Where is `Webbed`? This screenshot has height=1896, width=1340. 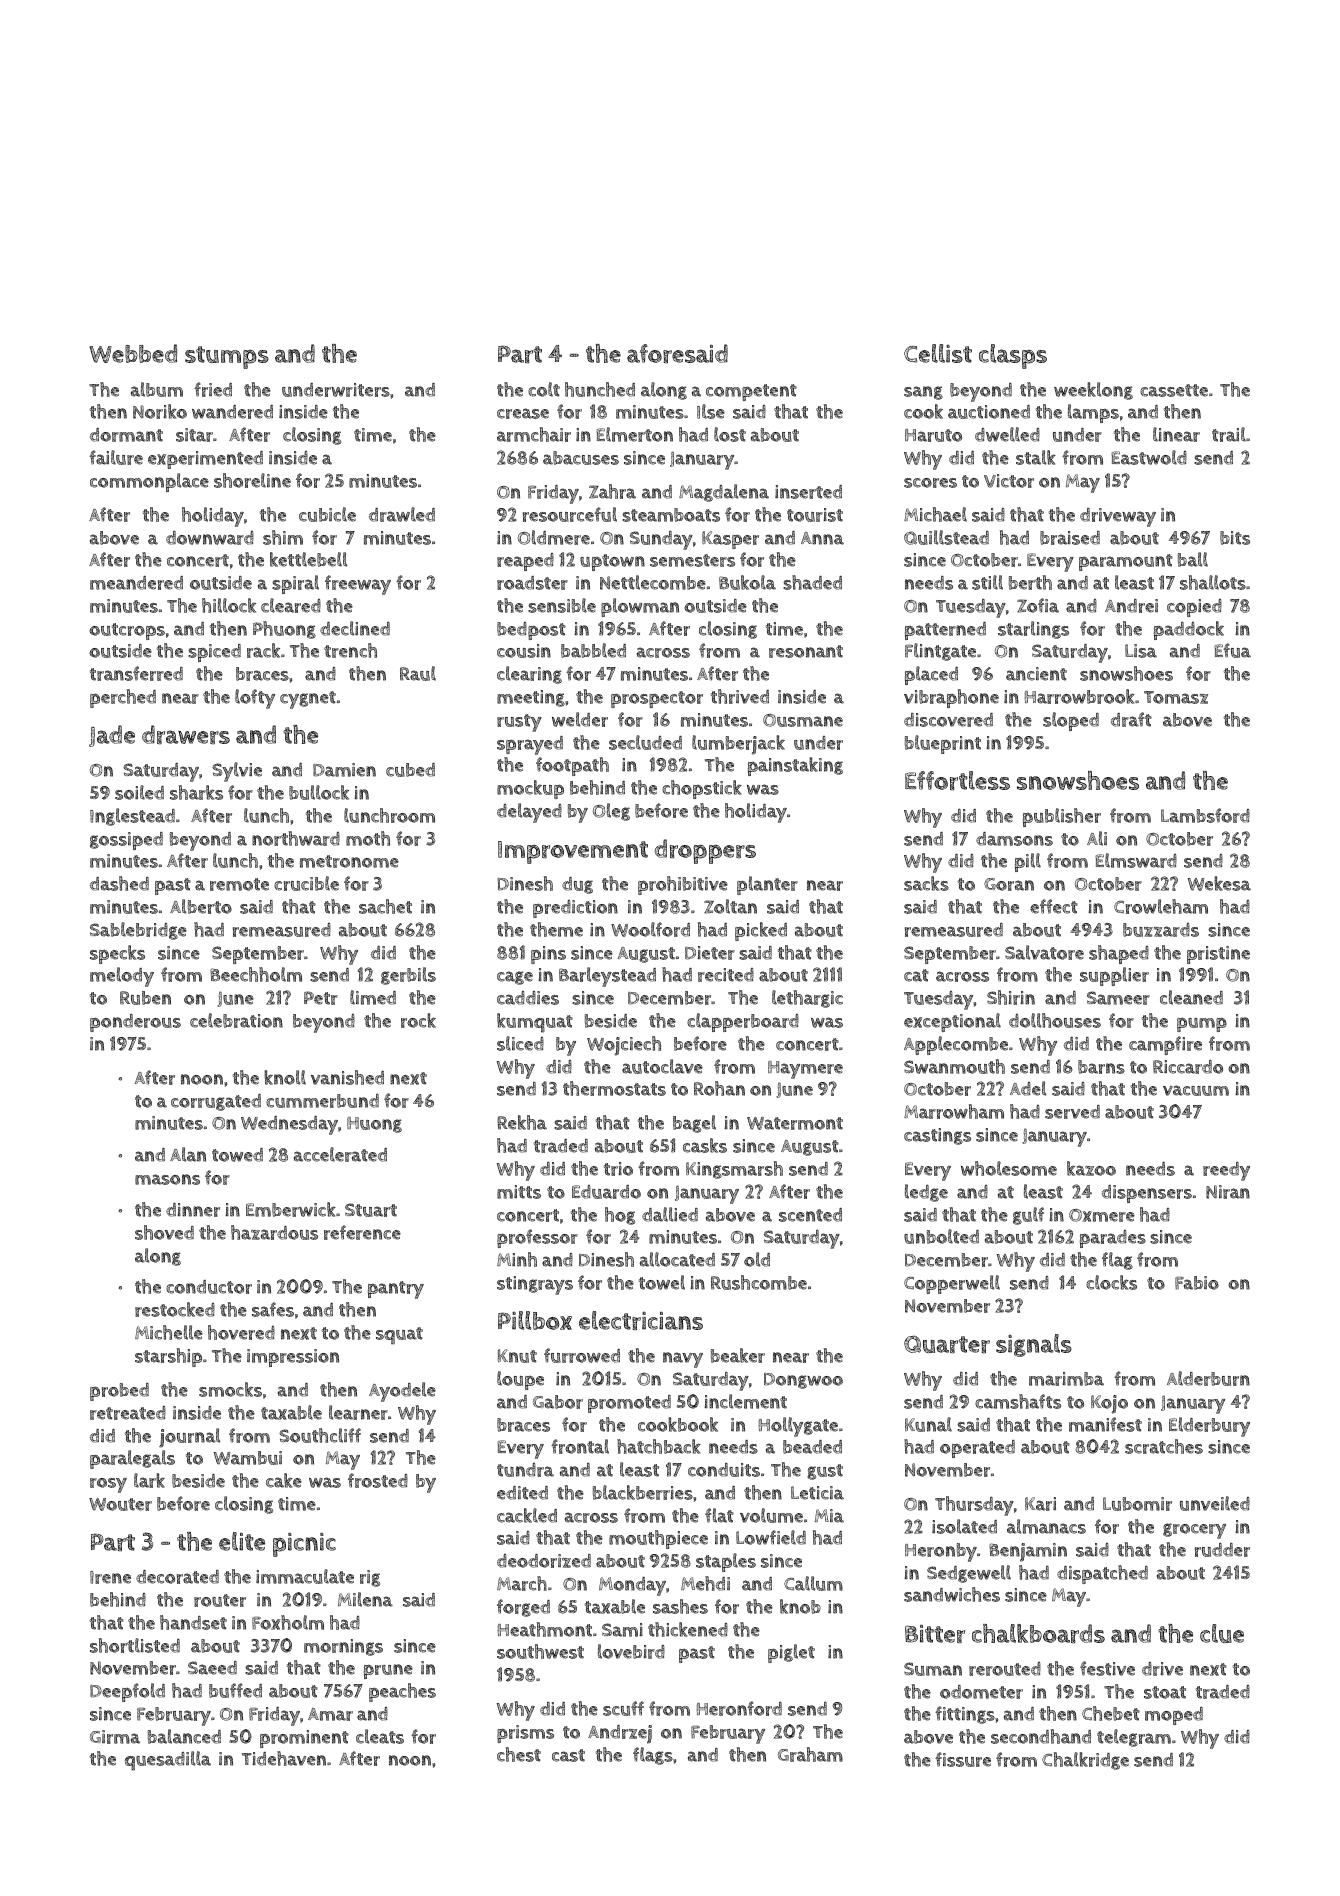
Webbed is located at coordinates (133, 353).
